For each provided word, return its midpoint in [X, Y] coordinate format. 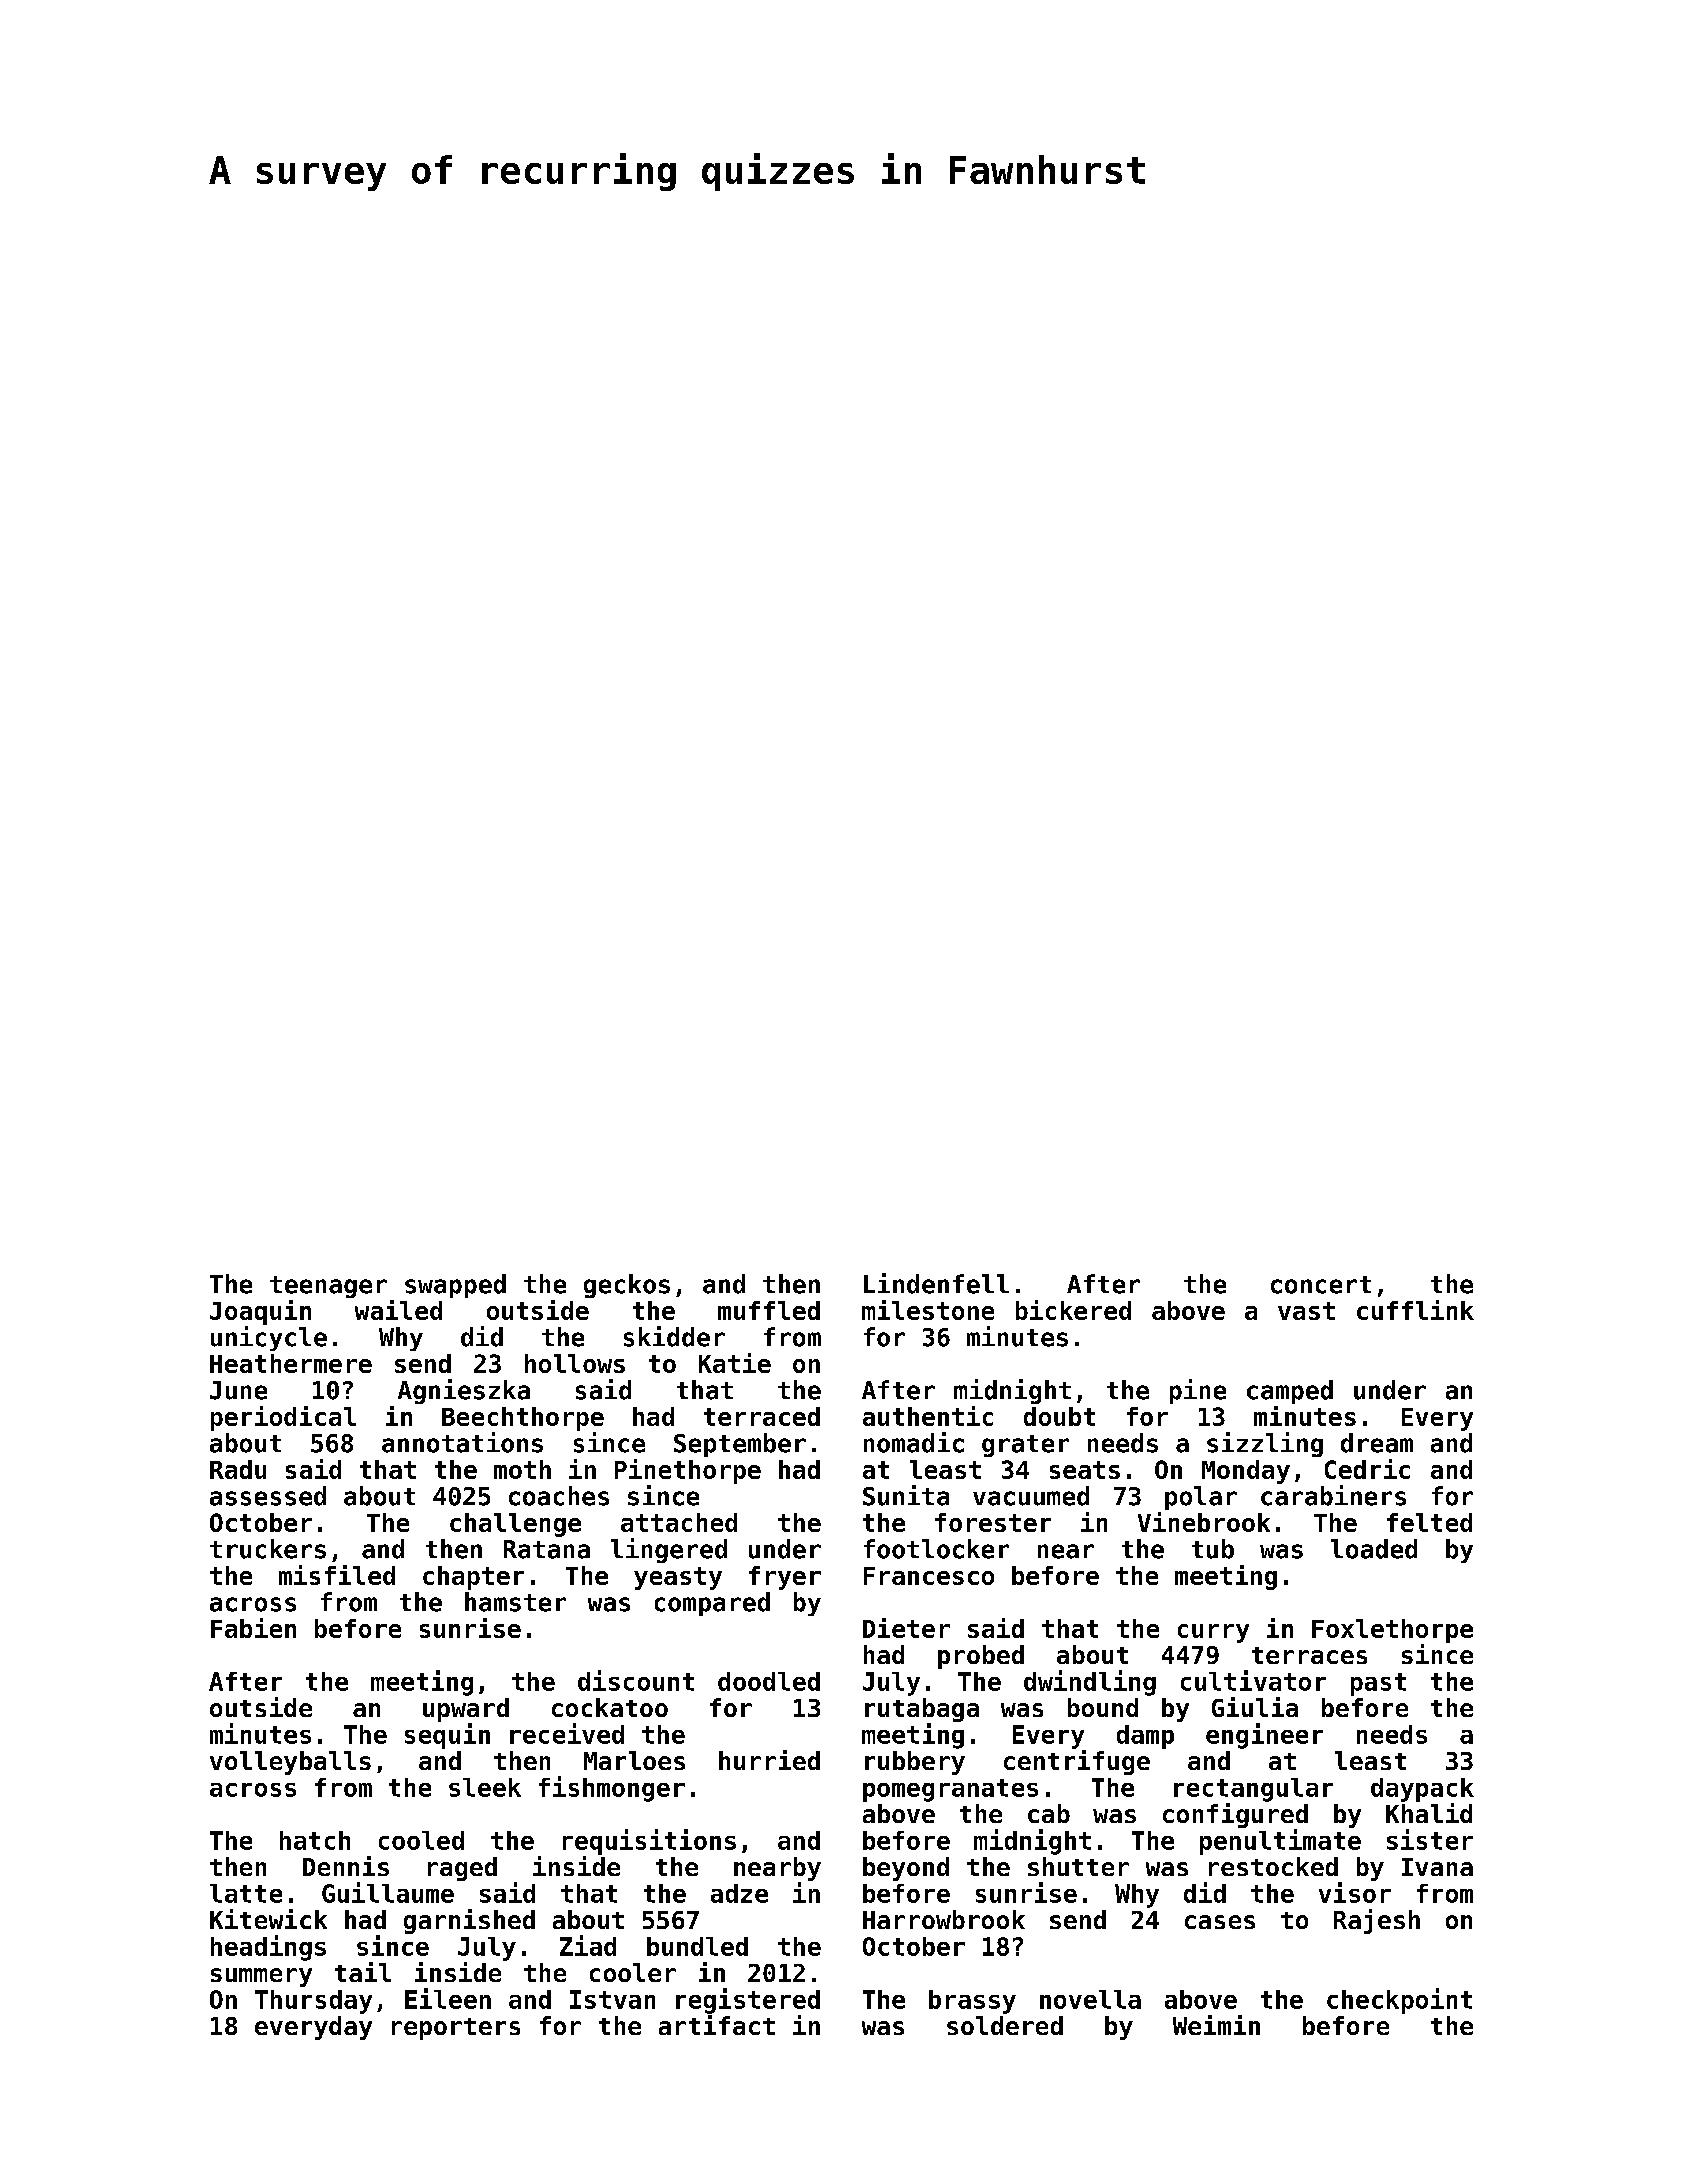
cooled [421, 1840]
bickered [1073, 1310]
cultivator [1253, 1680]
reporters [456, 2029]
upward [466, 1710]
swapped [455, 1286]
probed [981, 1657]
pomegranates [950, 1790]
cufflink [1415, 1310]
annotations [462, 1442]
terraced [762, 1416]
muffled [769, 1310]
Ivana [1437, 1867]
